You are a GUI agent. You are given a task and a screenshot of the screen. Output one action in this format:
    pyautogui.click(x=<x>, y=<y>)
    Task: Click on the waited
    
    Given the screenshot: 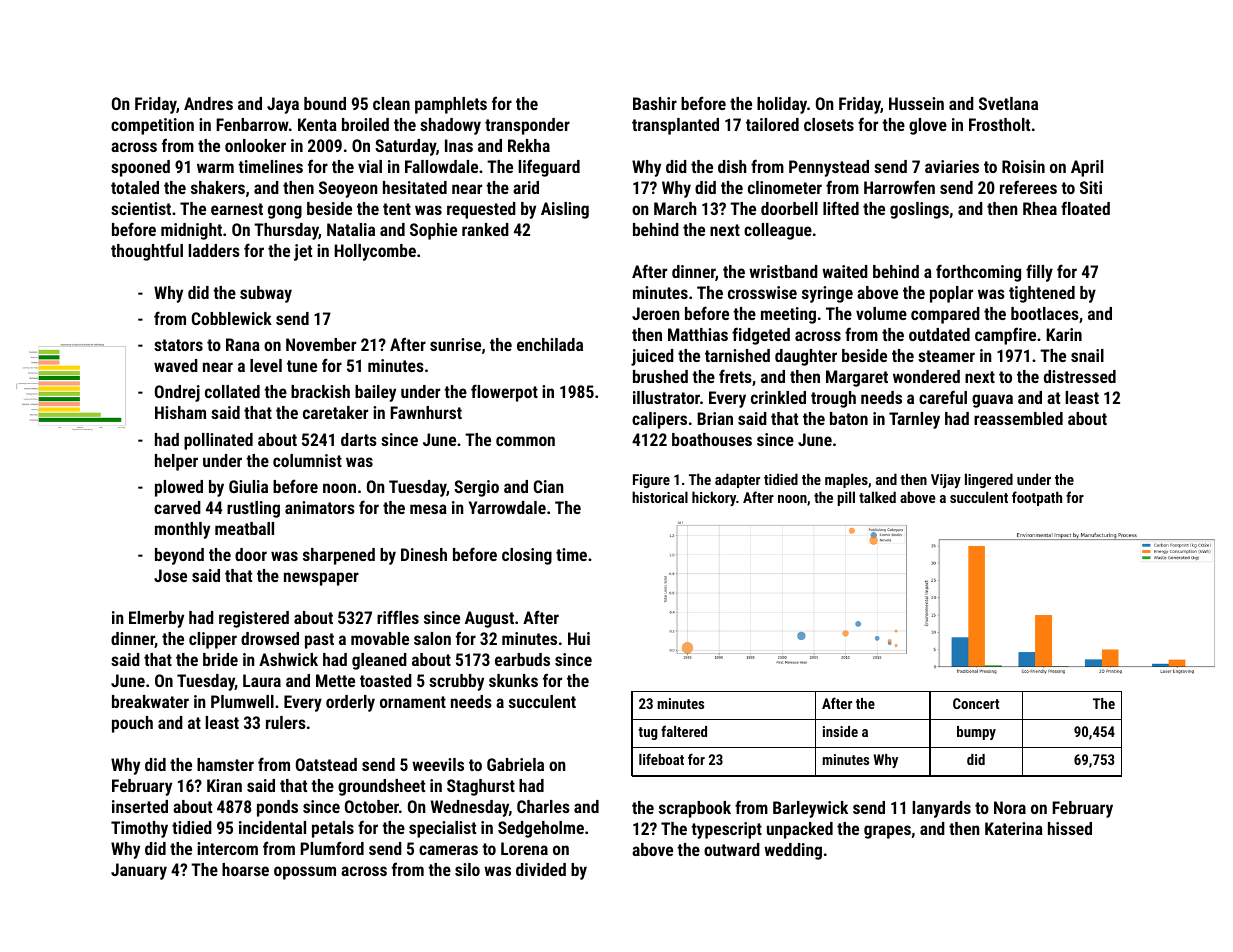 What is the action you would take?
    pyautogui.click(x=845, y=271)
